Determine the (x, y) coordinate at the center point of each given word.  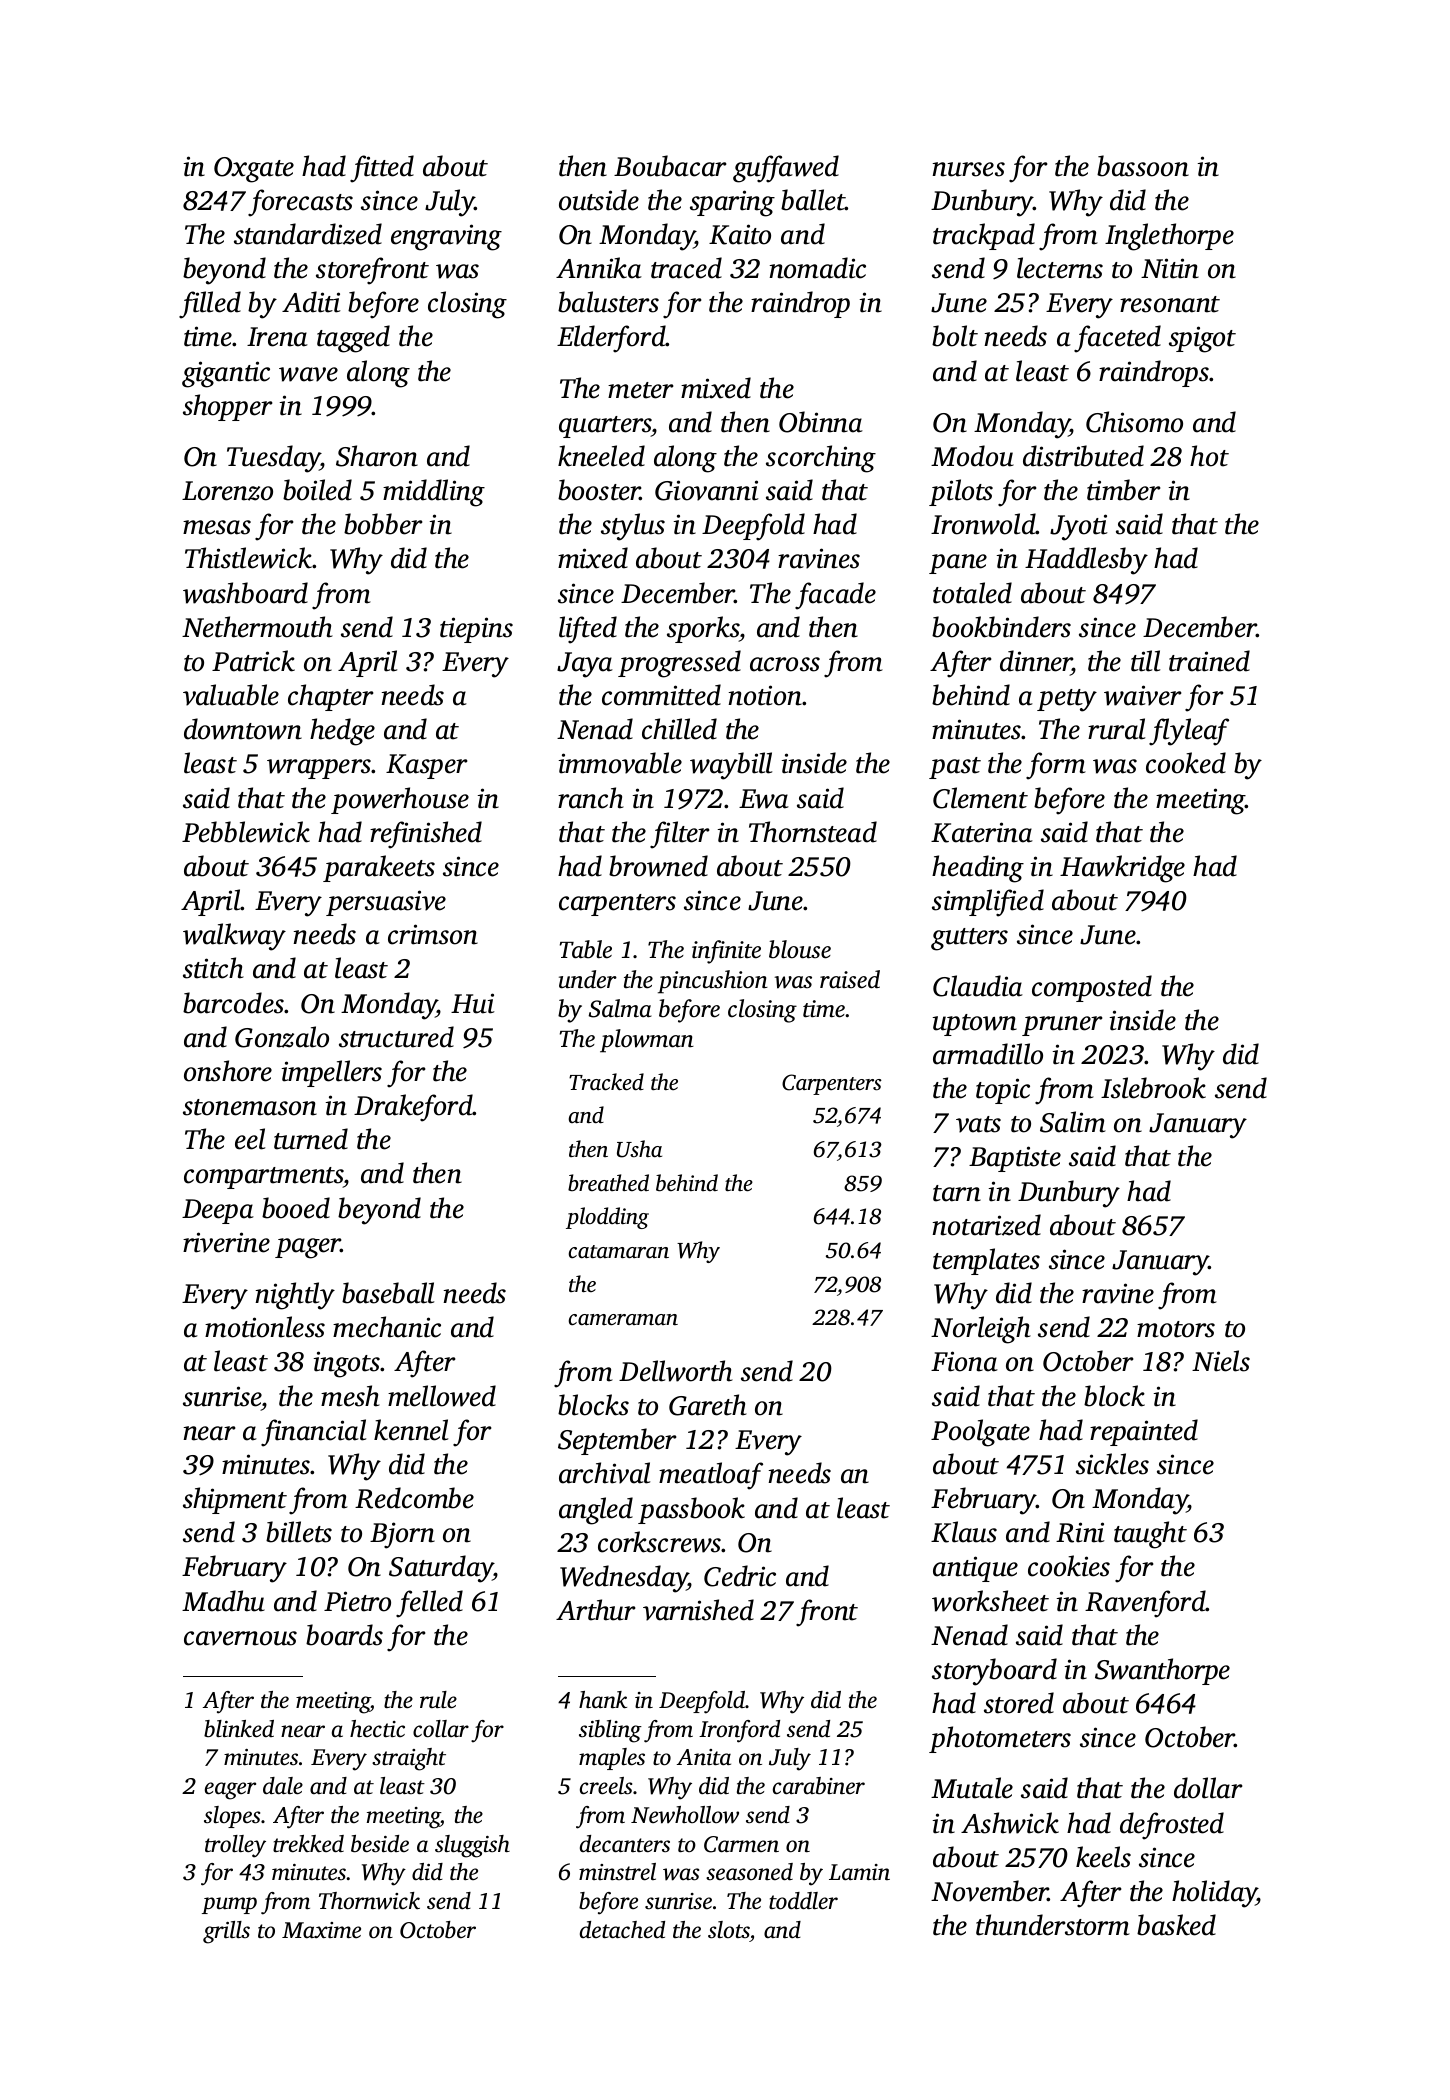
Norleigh (981, 1330)
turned (311, 1139)
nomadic (817, 268)
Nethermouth (257, 627)
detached (622, 1930)
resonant (1170, 304)
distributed (1083, 456)
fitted (382, 169)
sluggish (472, 1846)
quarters (605, 427)
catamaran (619, 1252)
